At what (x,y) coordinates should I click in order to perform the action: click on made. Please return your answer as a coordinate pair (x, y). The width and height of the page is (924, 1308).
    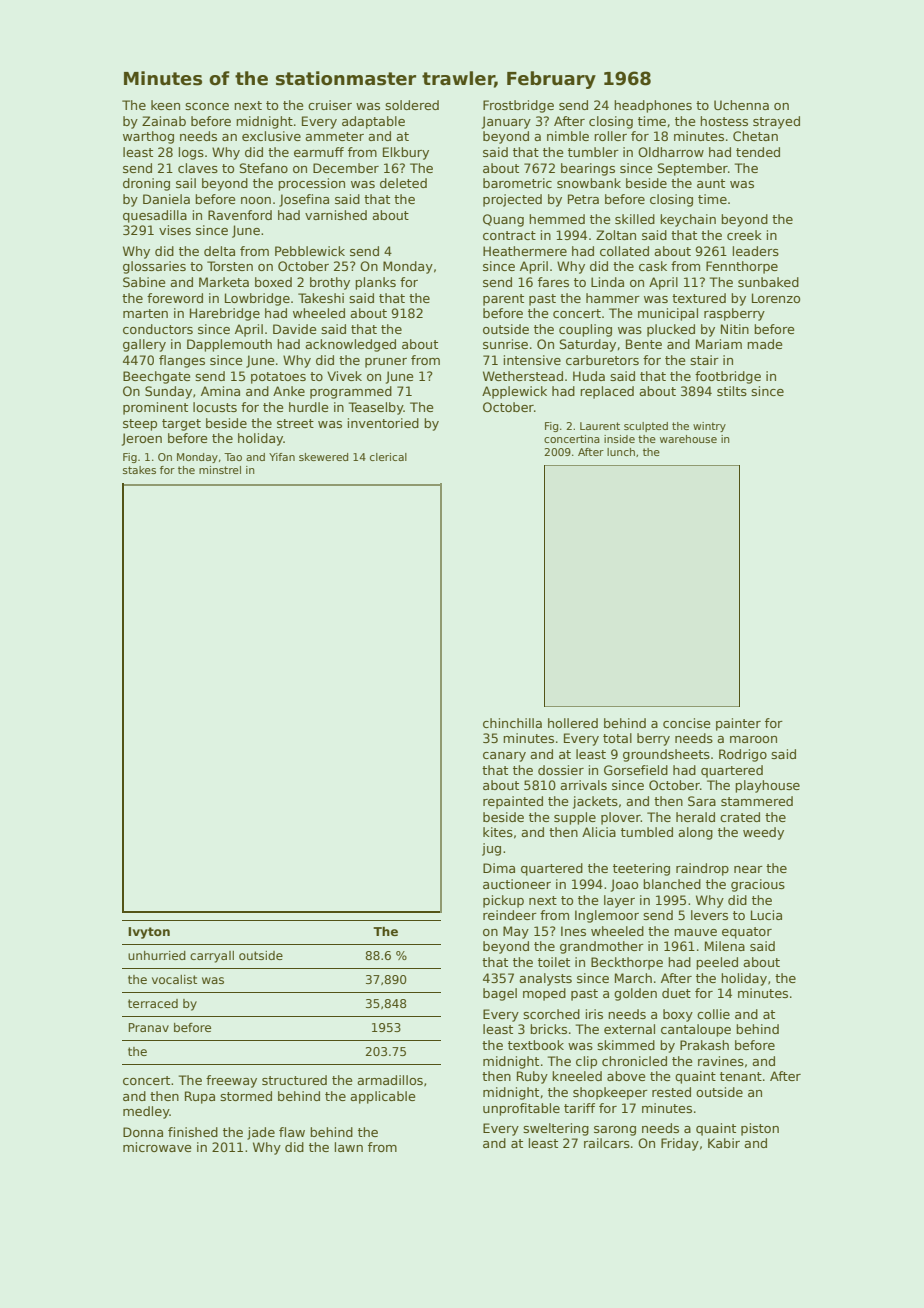
    Looking at the image, I should click on (764, 344).
